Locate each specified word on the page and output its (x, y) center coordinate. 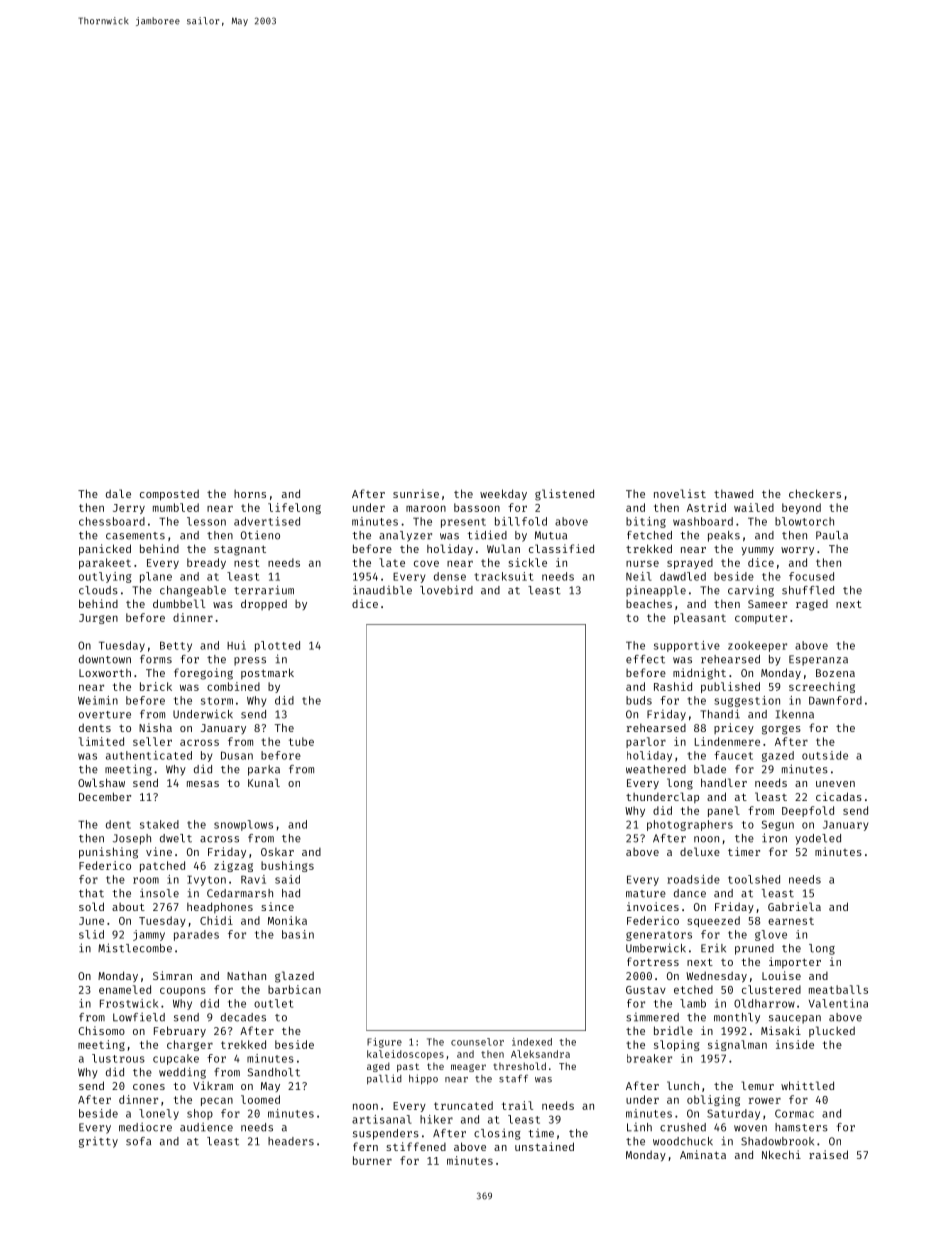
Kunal (264, 782)
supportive (687, 646)
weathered (656, 769)
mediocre (145, 1127)
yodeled (818, 839)
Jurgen (98, 619)
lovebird (446, 590)
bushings (287, 866)
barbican (294, 989)
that (91, 893)
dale (118, 493)
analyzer (405, 536)
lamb (693, 1003)
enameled (125, 989)
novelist (680, 493)
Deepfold (808, 811)
